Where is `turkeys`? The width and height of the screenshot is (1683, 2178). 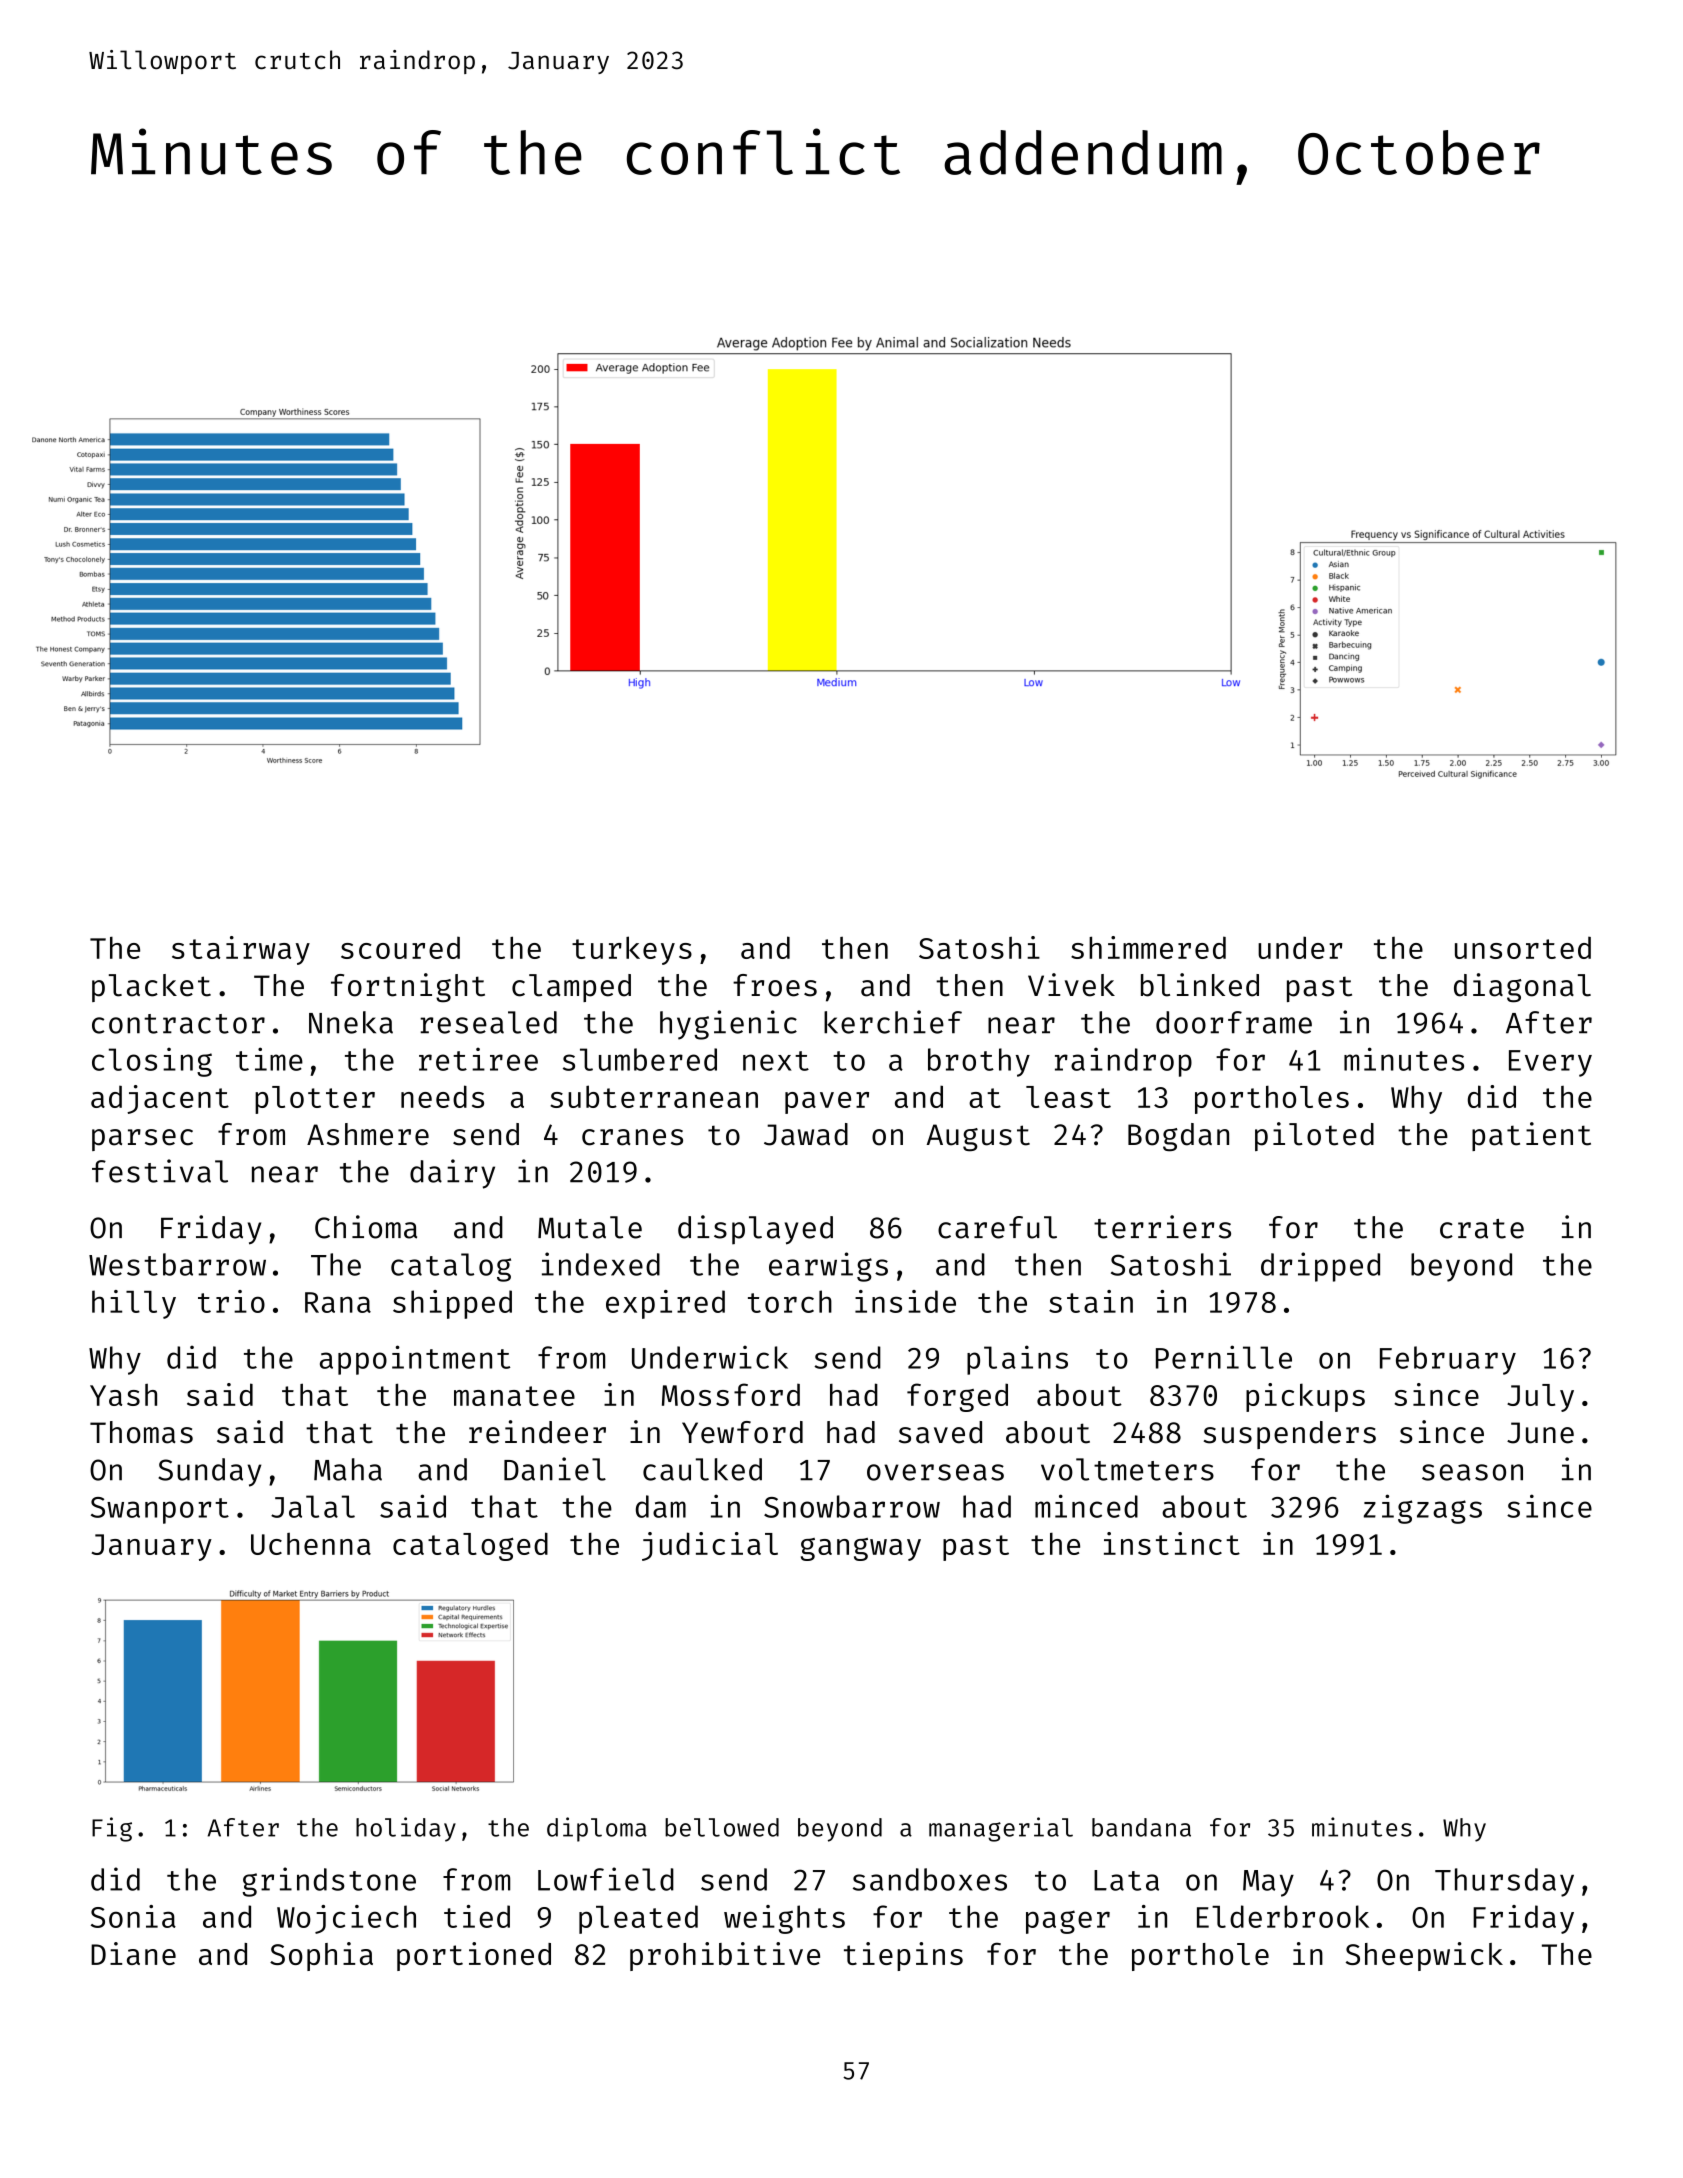 turkeys is located at coordinates (632, 950).
